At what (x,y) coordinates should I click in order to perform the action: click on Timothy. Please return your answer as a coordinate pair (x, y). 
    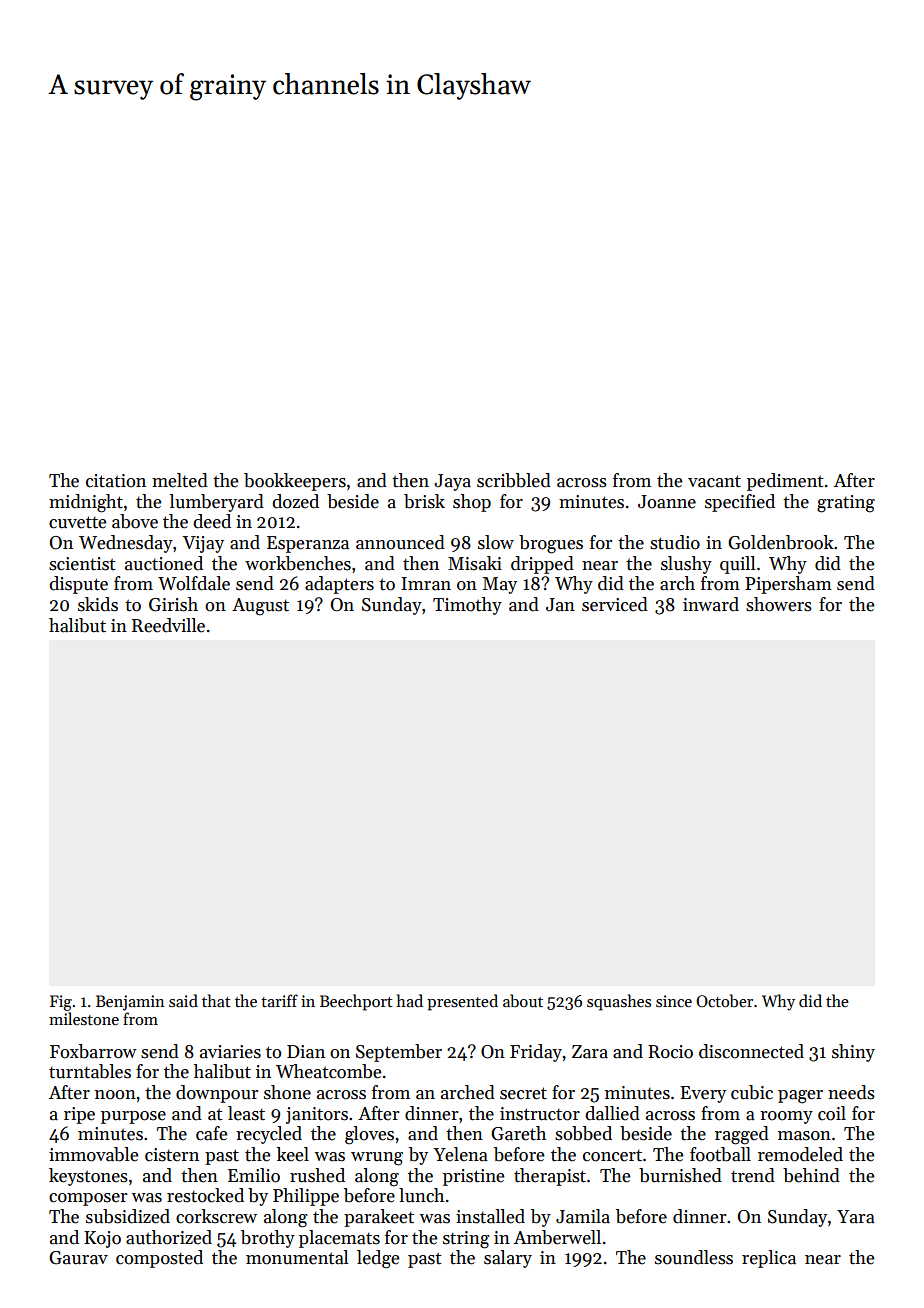
    Looking at the image, I should click on (467, 606).
